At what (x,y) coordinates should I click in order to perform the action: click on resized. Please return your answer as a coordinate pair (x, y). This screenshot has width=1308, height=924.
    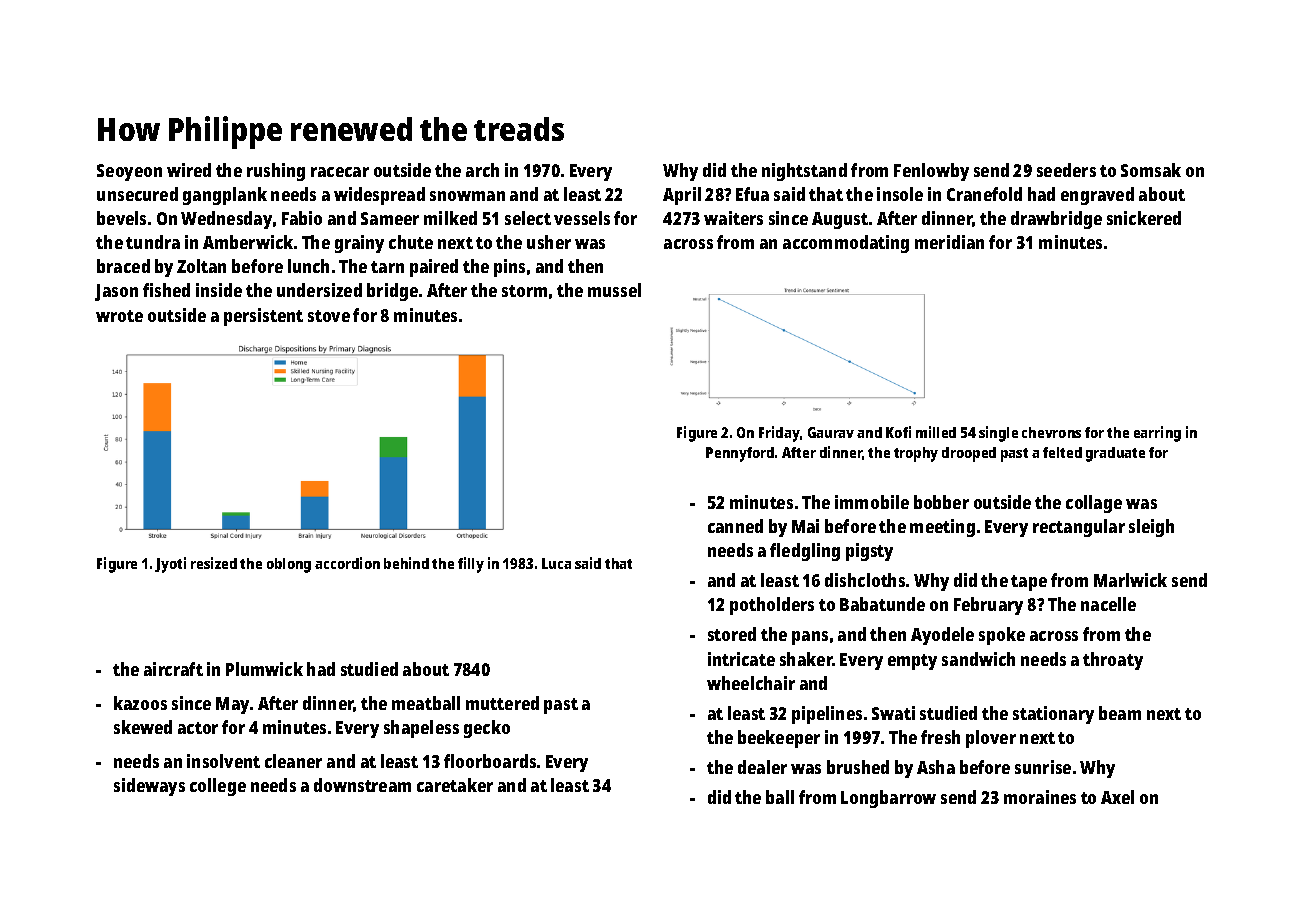
    Looking at the image, I should click on (214, 563).
